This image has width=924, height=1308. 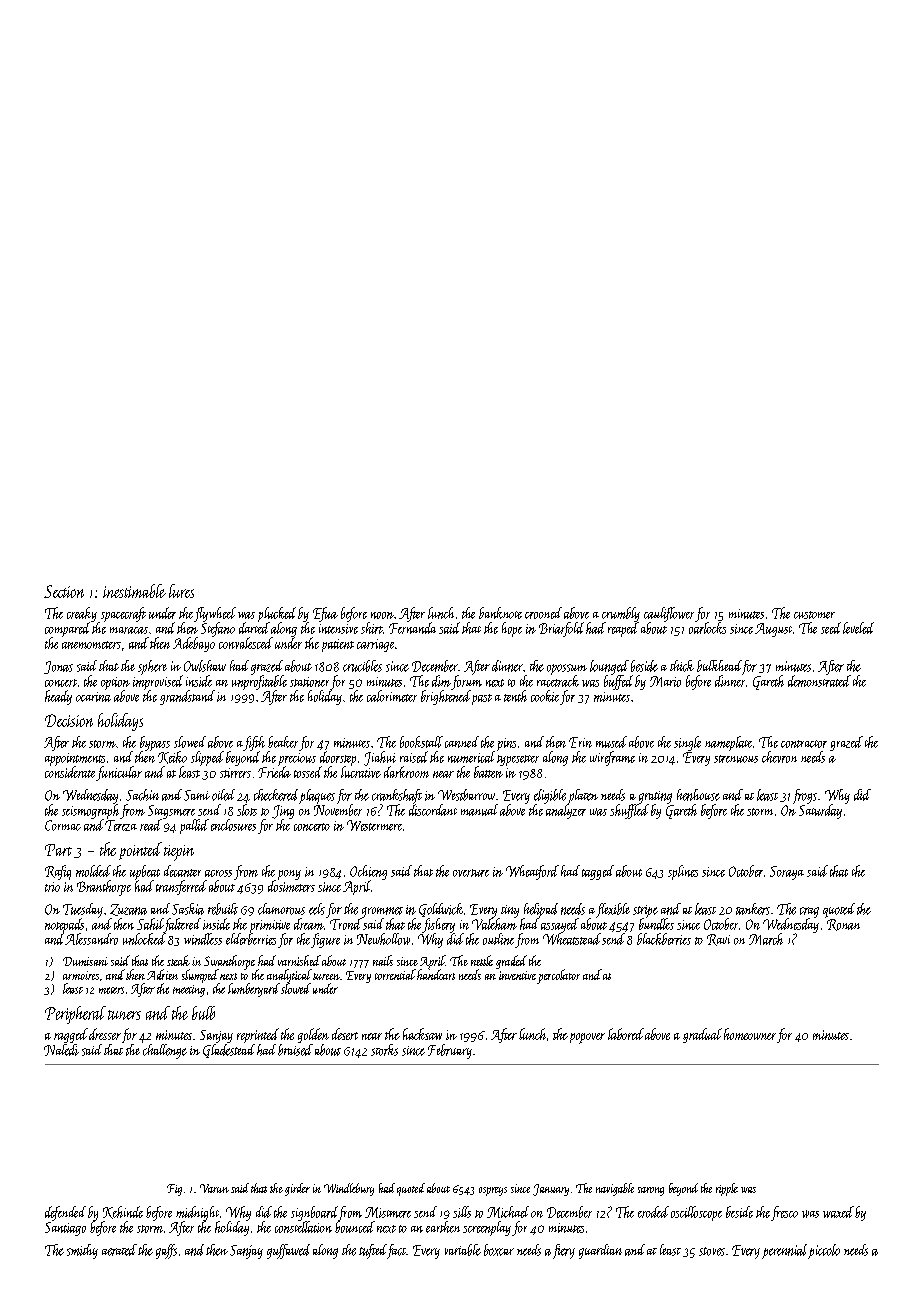 What do you see at coordinates (804, 744) in the image?
I see `contractor` at bounding box center [804, 744].
